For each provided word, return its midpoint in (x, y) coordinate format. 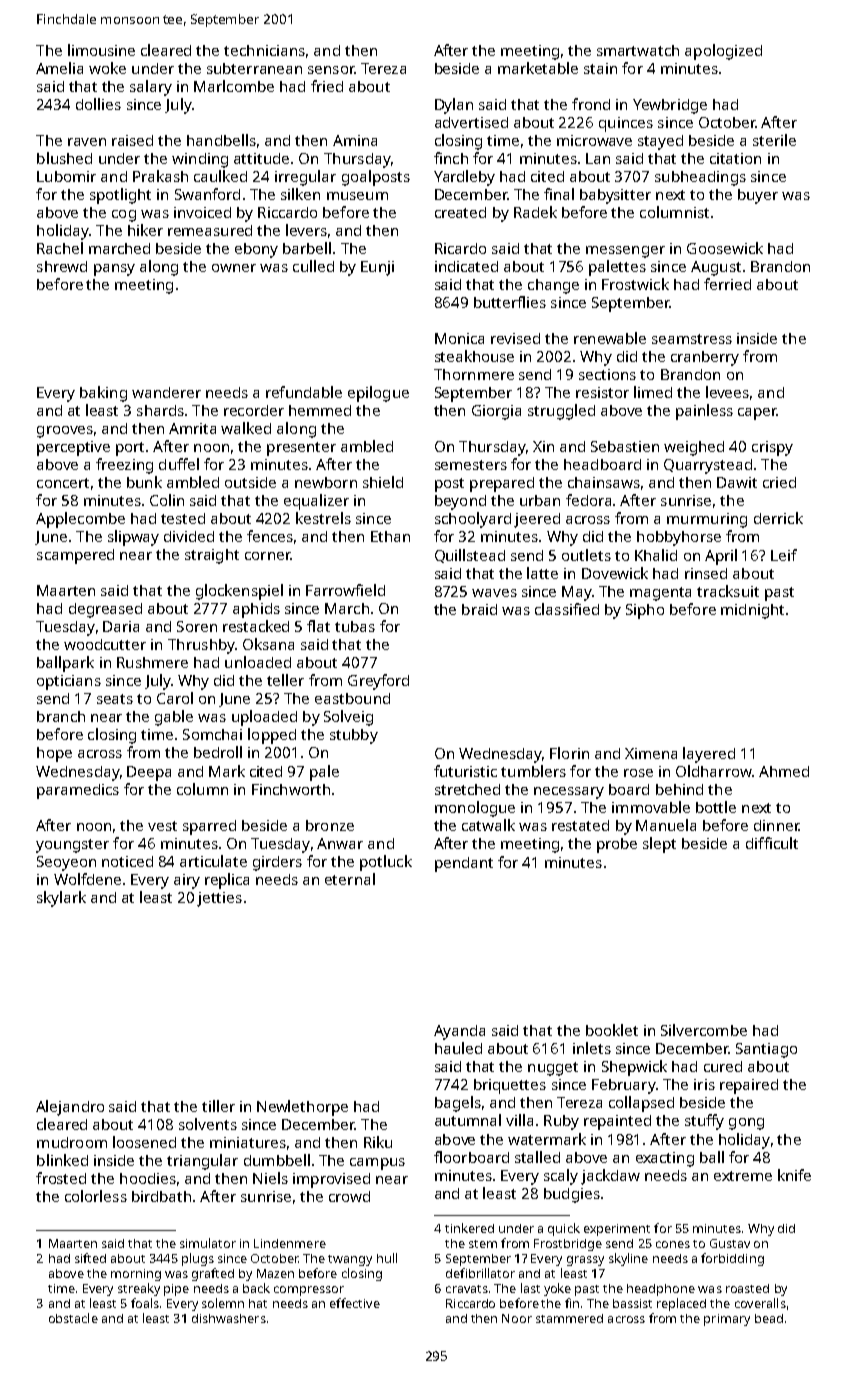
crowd (349, 1196)
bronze (330, 825)
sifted (90, 1258)
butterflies (510, 302)
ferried (727, 284)
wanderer (166, 392)
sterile (774, 140)
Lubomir (66, 176)
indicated (466, 266)
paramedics (78, 791)
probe (617, 845)
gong (746, 1124)
